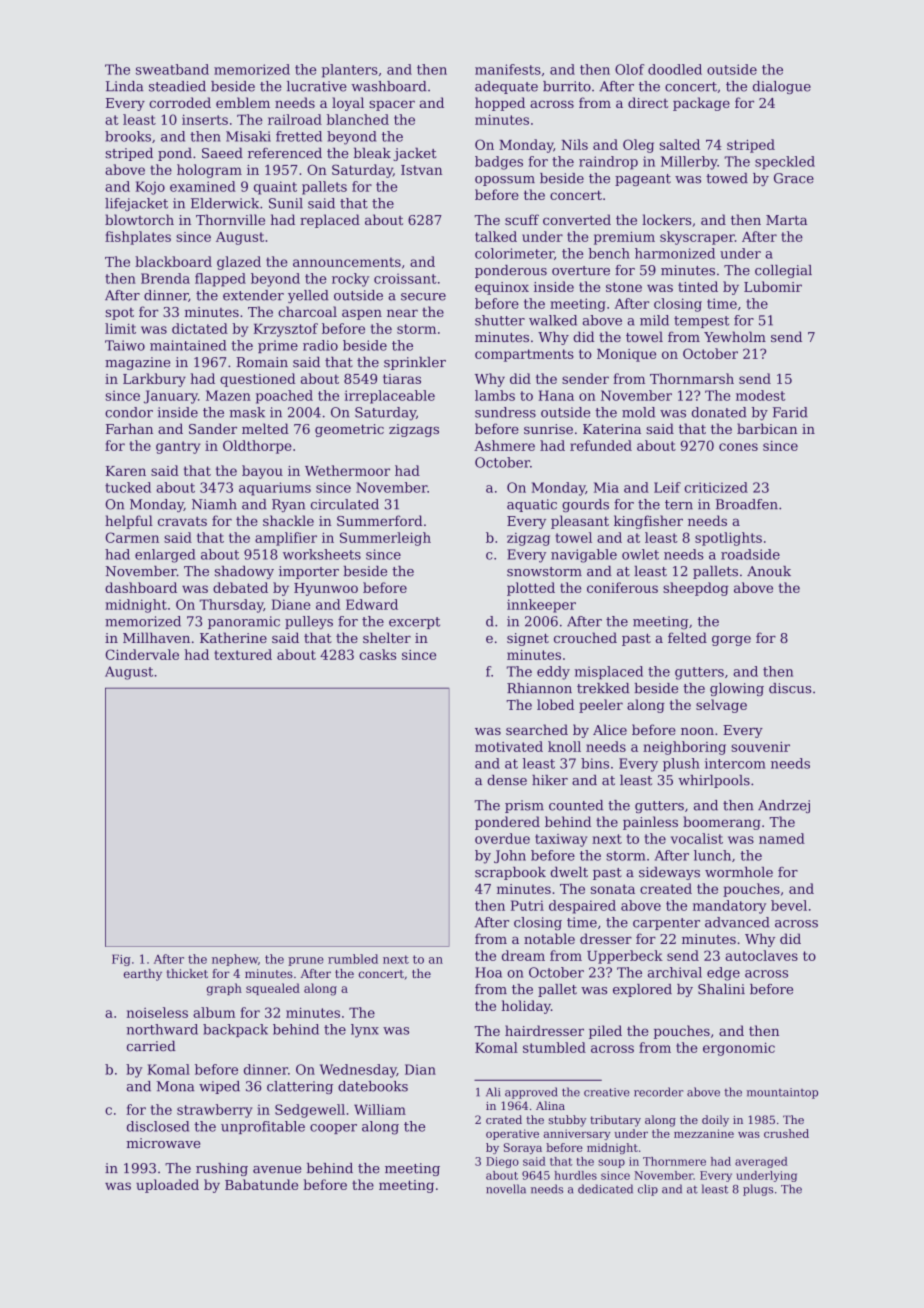  What do you see at coordinates (389, 86) in the page?
I see `washboard` at bounding box center [389, 86].
